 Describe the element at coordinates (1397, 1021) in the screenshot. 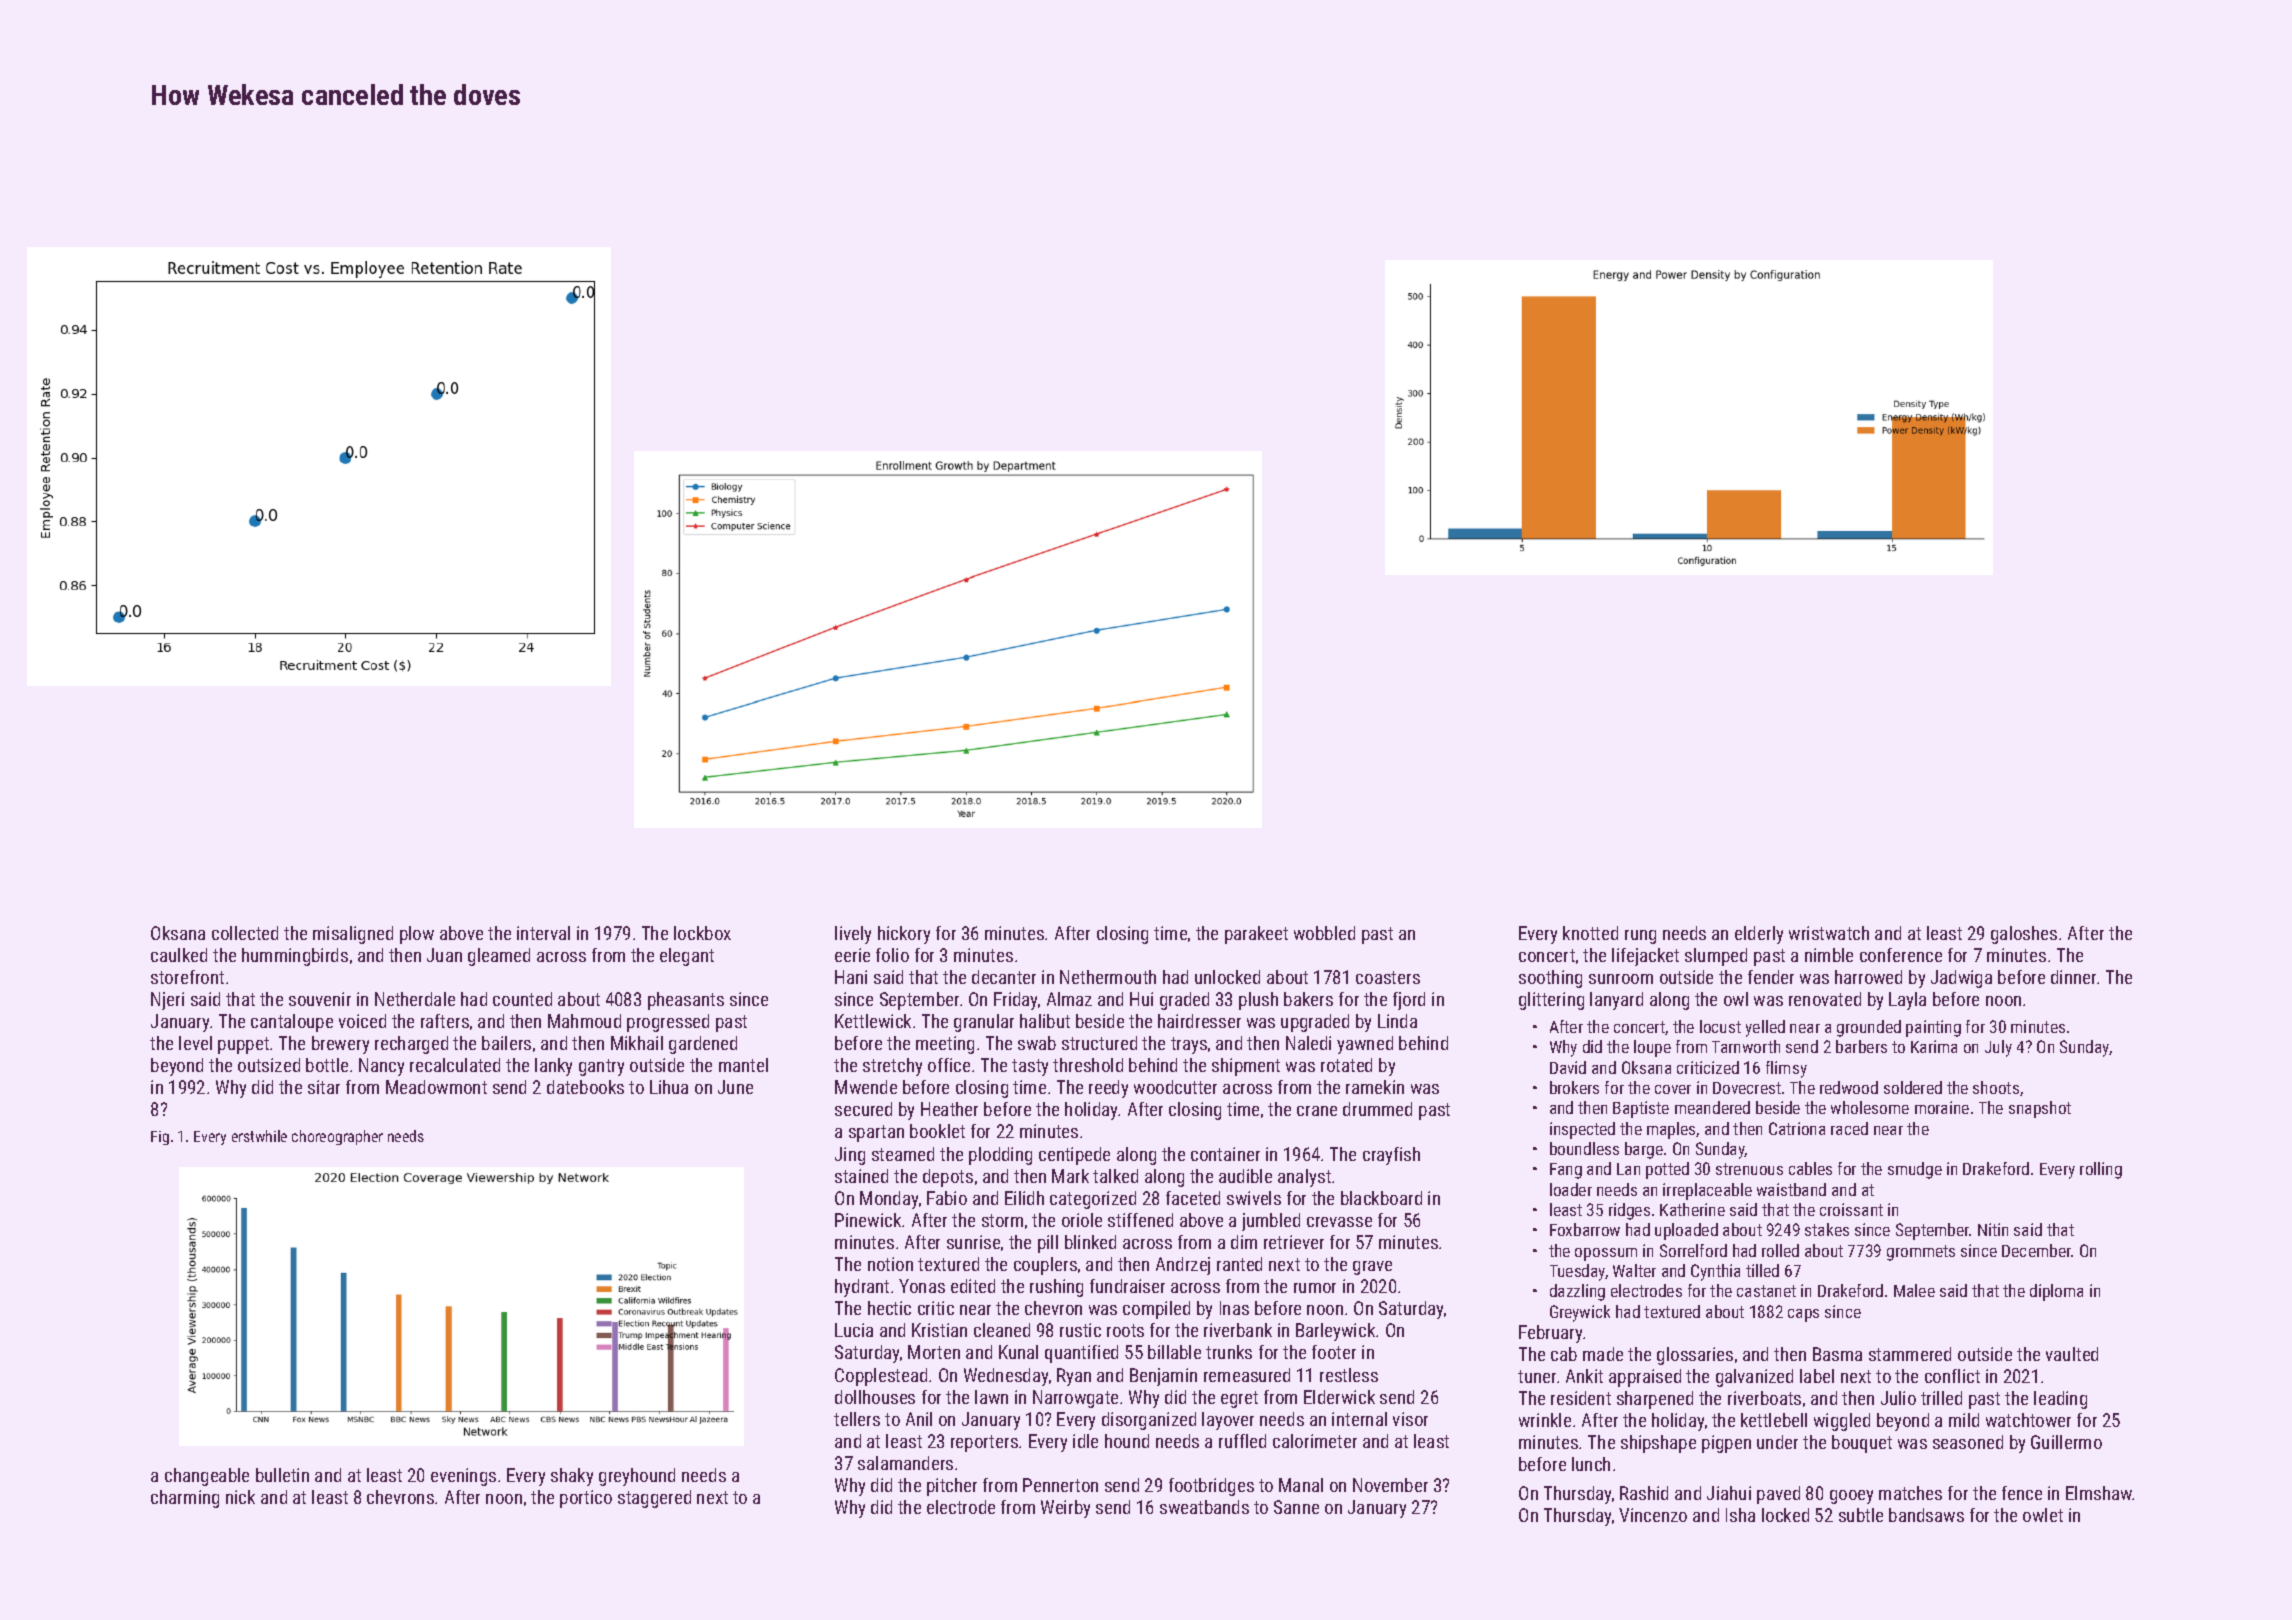

I see `Linda` at that location.
